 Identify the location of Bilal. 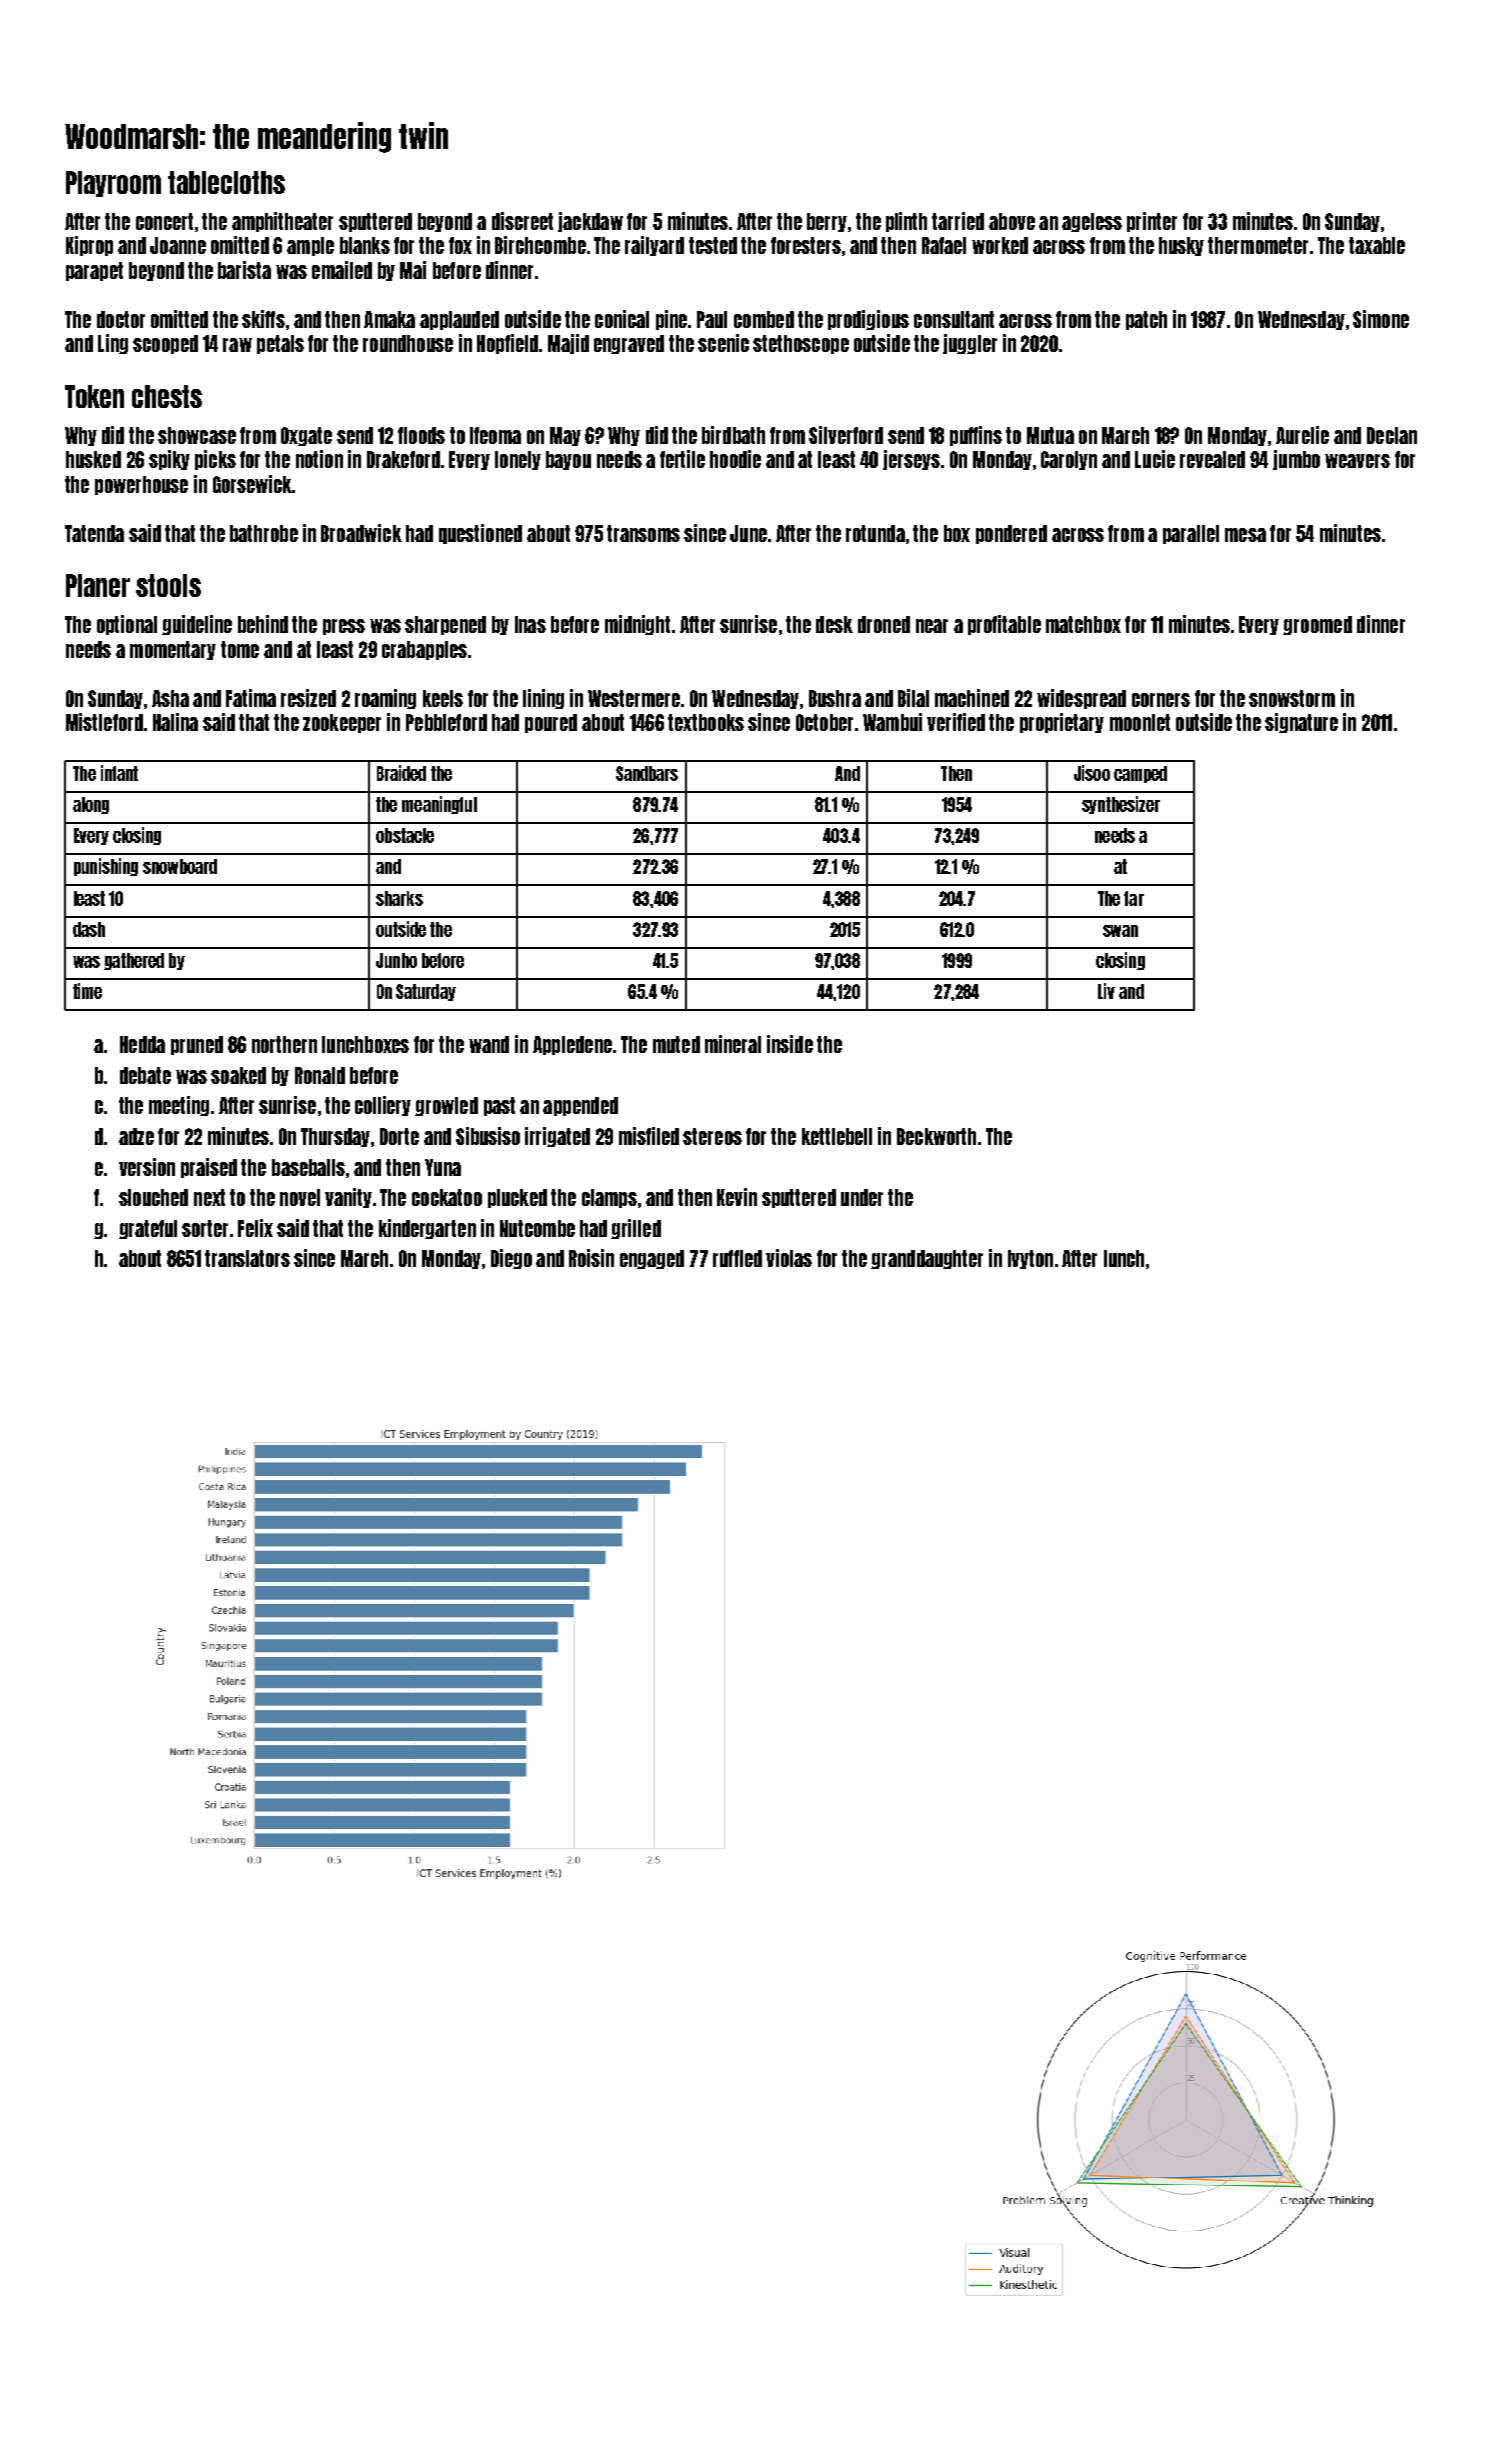
(913, 698).
